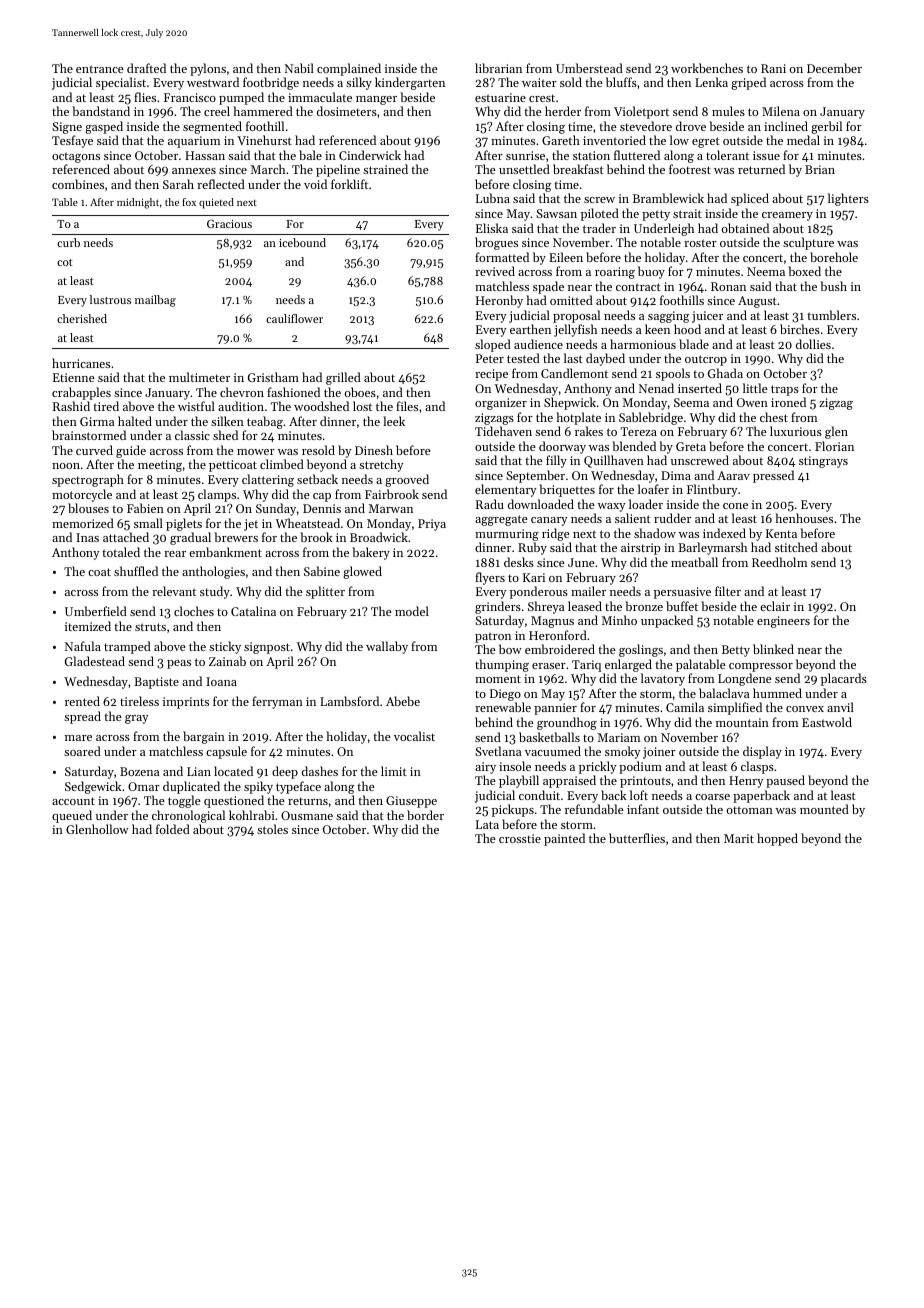  I want to click on birches, so click(800, 329).
